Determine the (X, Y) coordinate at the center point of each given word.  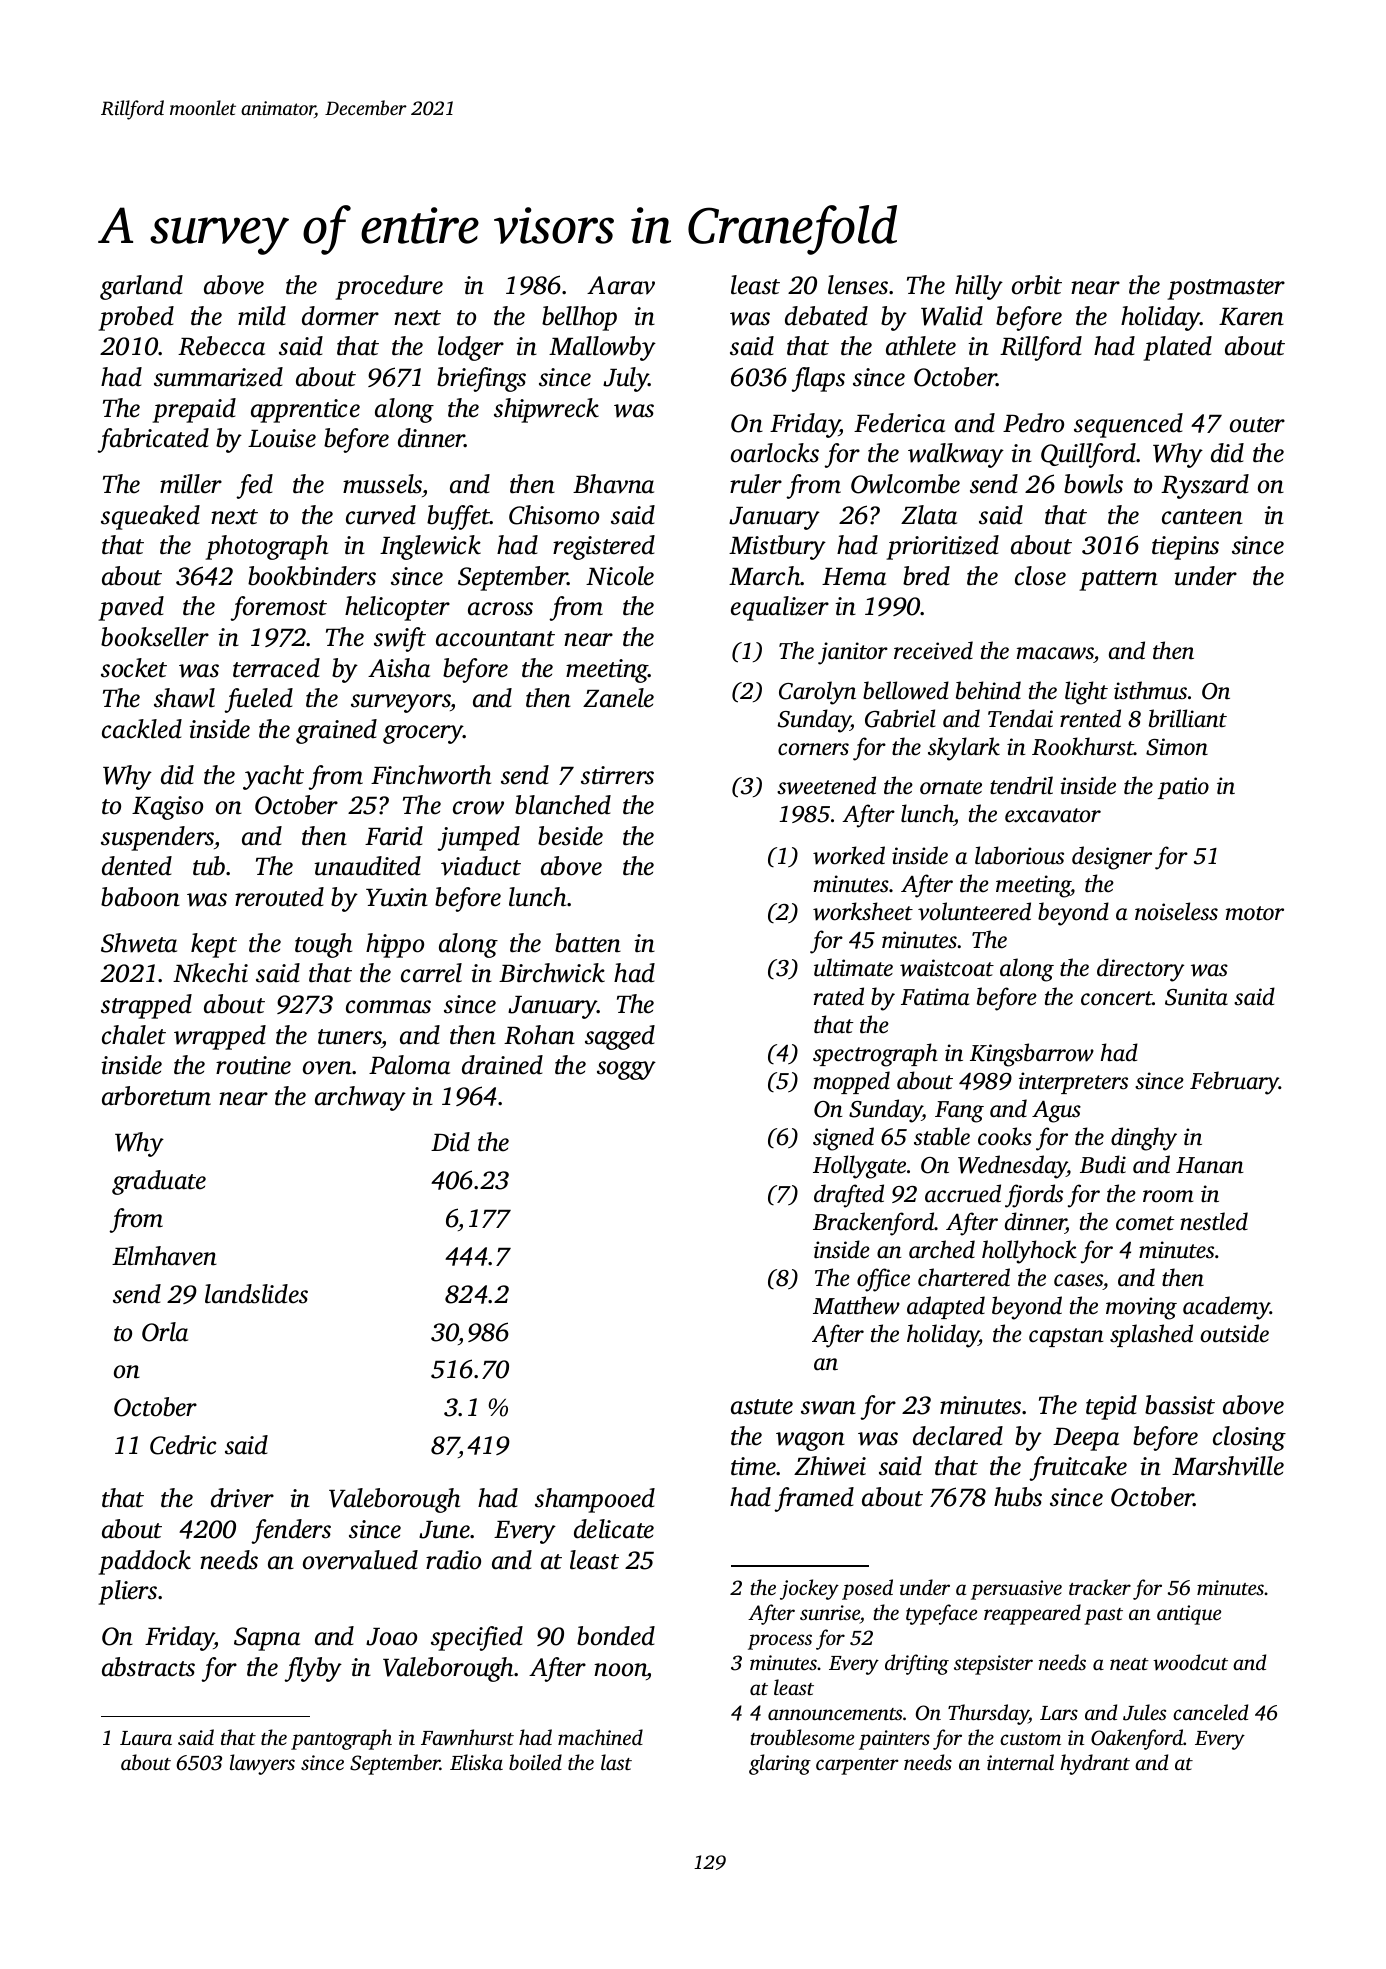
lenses (858, 285)
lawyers (262, 1764)
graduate (159, 1182)
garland (141, 287)
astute (762, 1407)
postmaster (1226, 289)
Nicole (620, 576)
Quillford (1089, 455)
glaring (780, 1764)
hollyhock (1029, 1252)
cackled (142, 729)
